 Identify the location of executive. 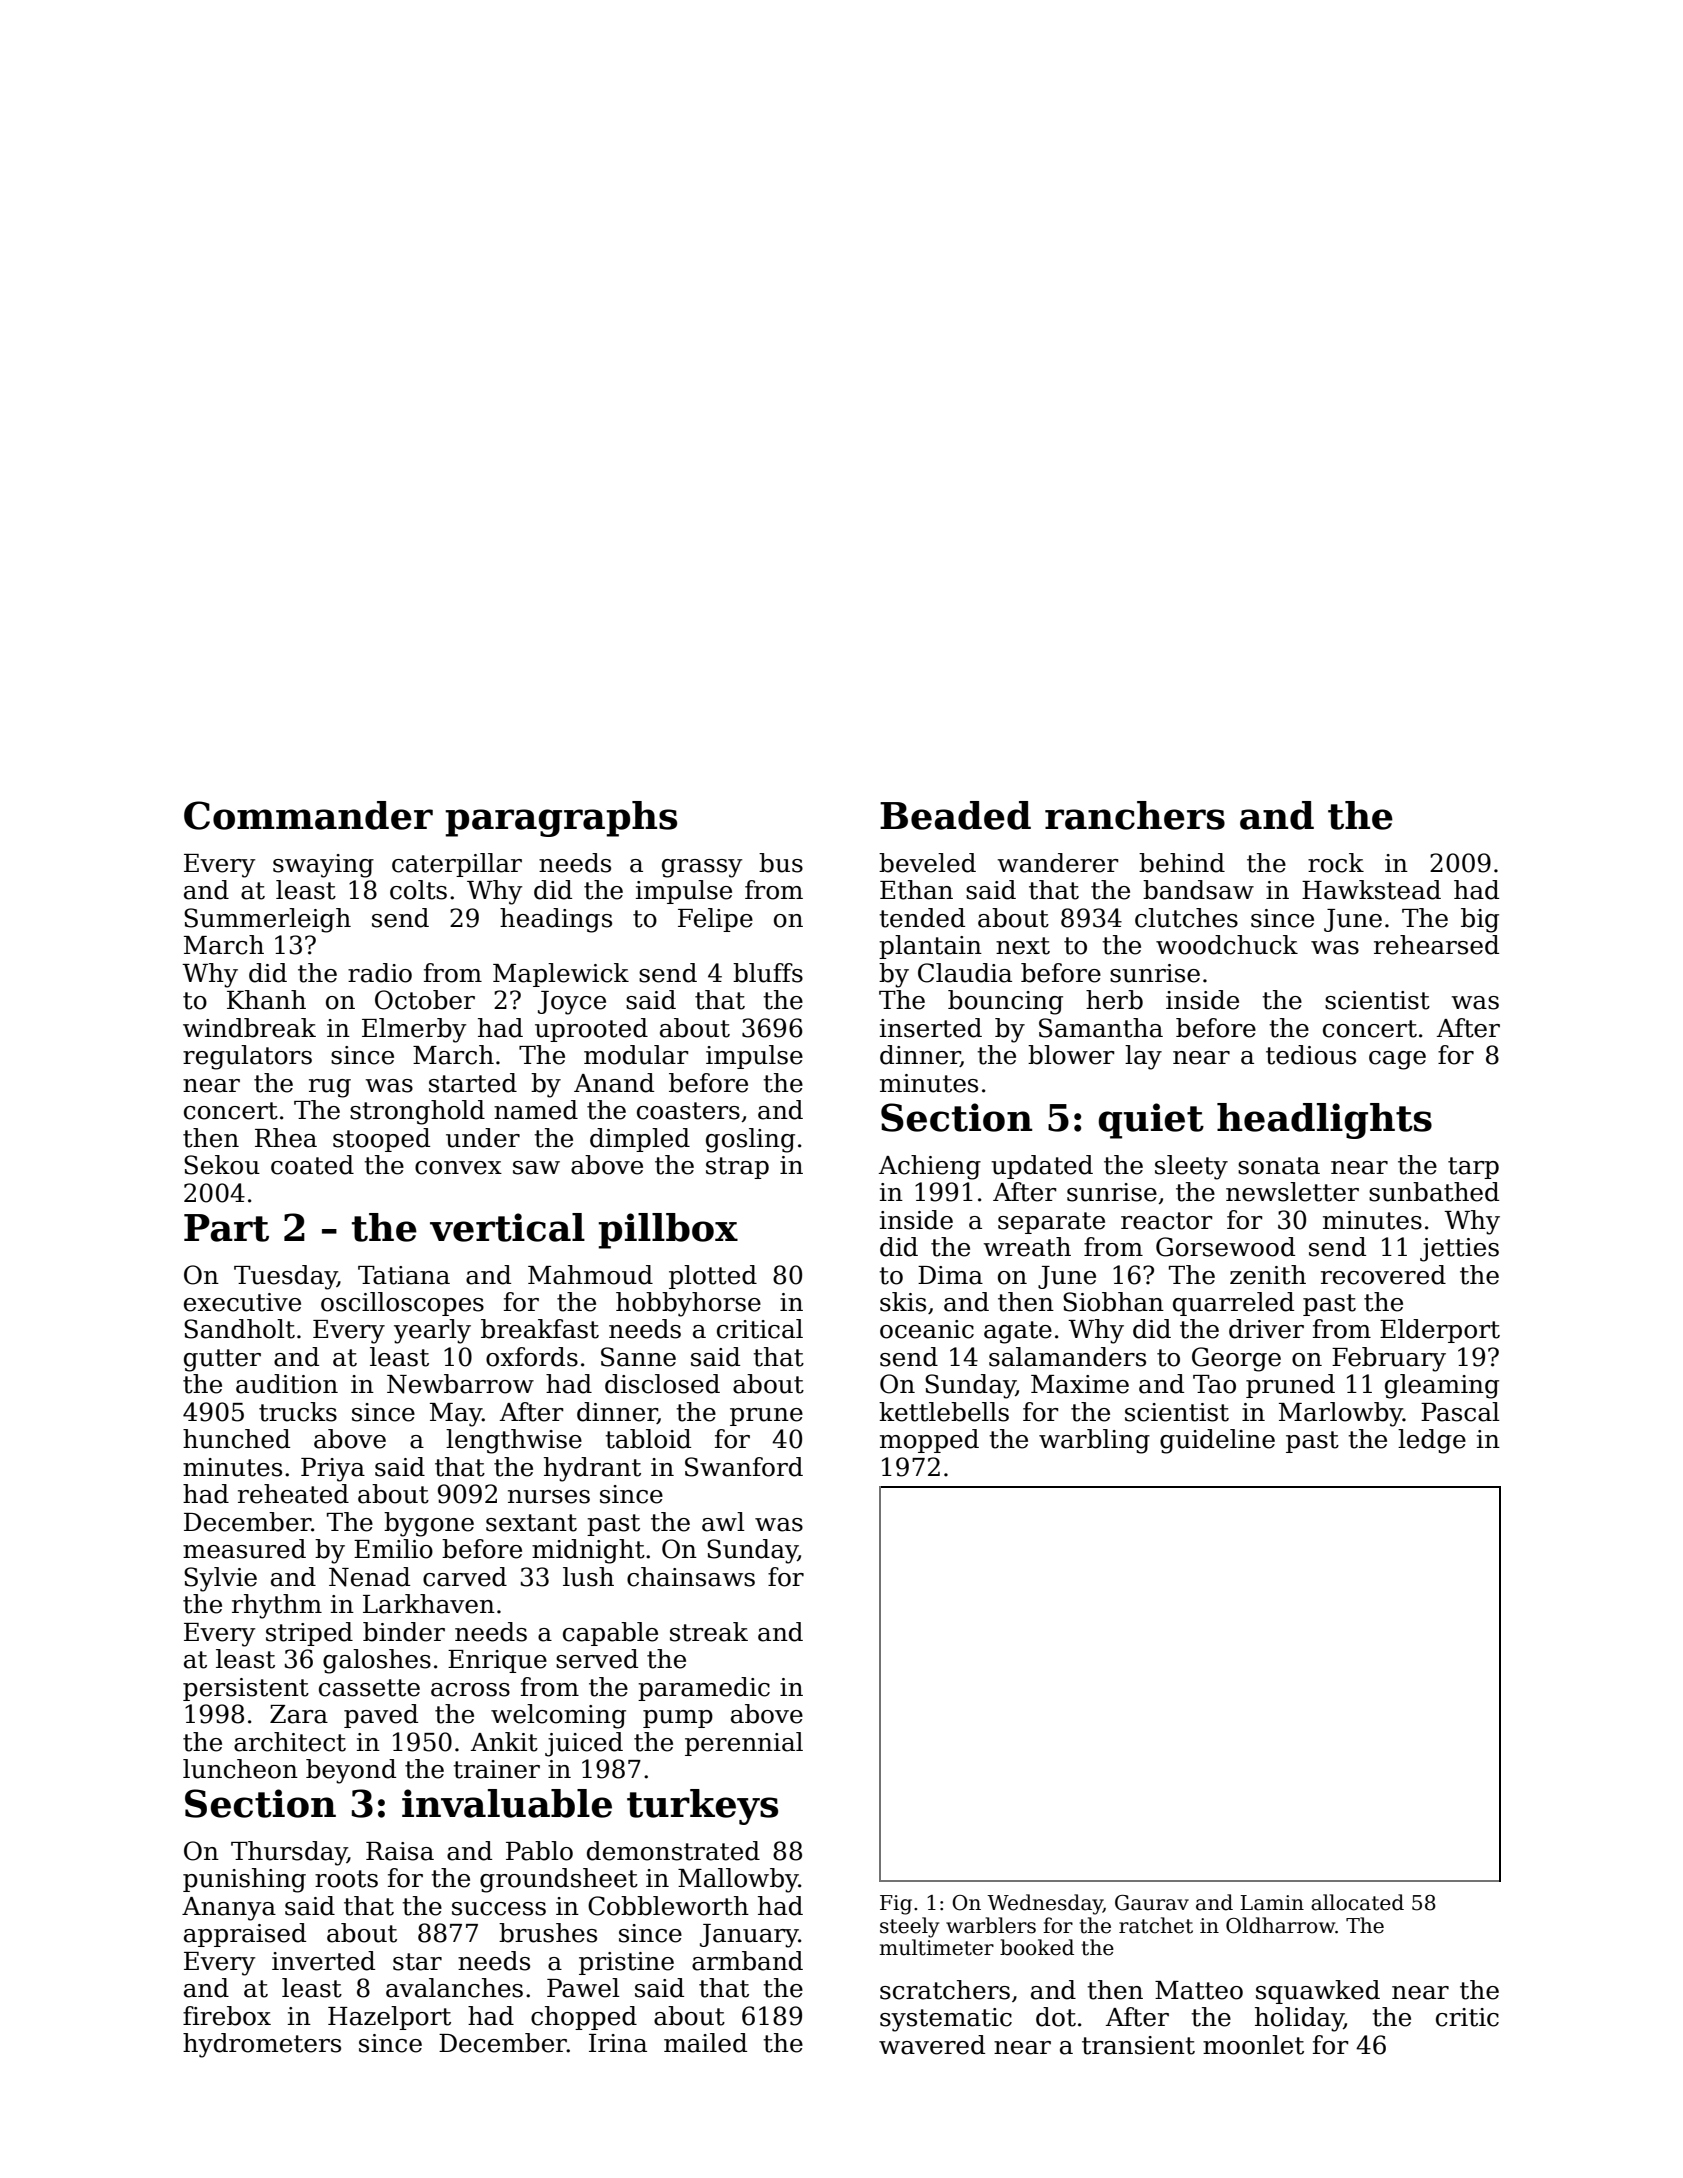
(242, 1302).
